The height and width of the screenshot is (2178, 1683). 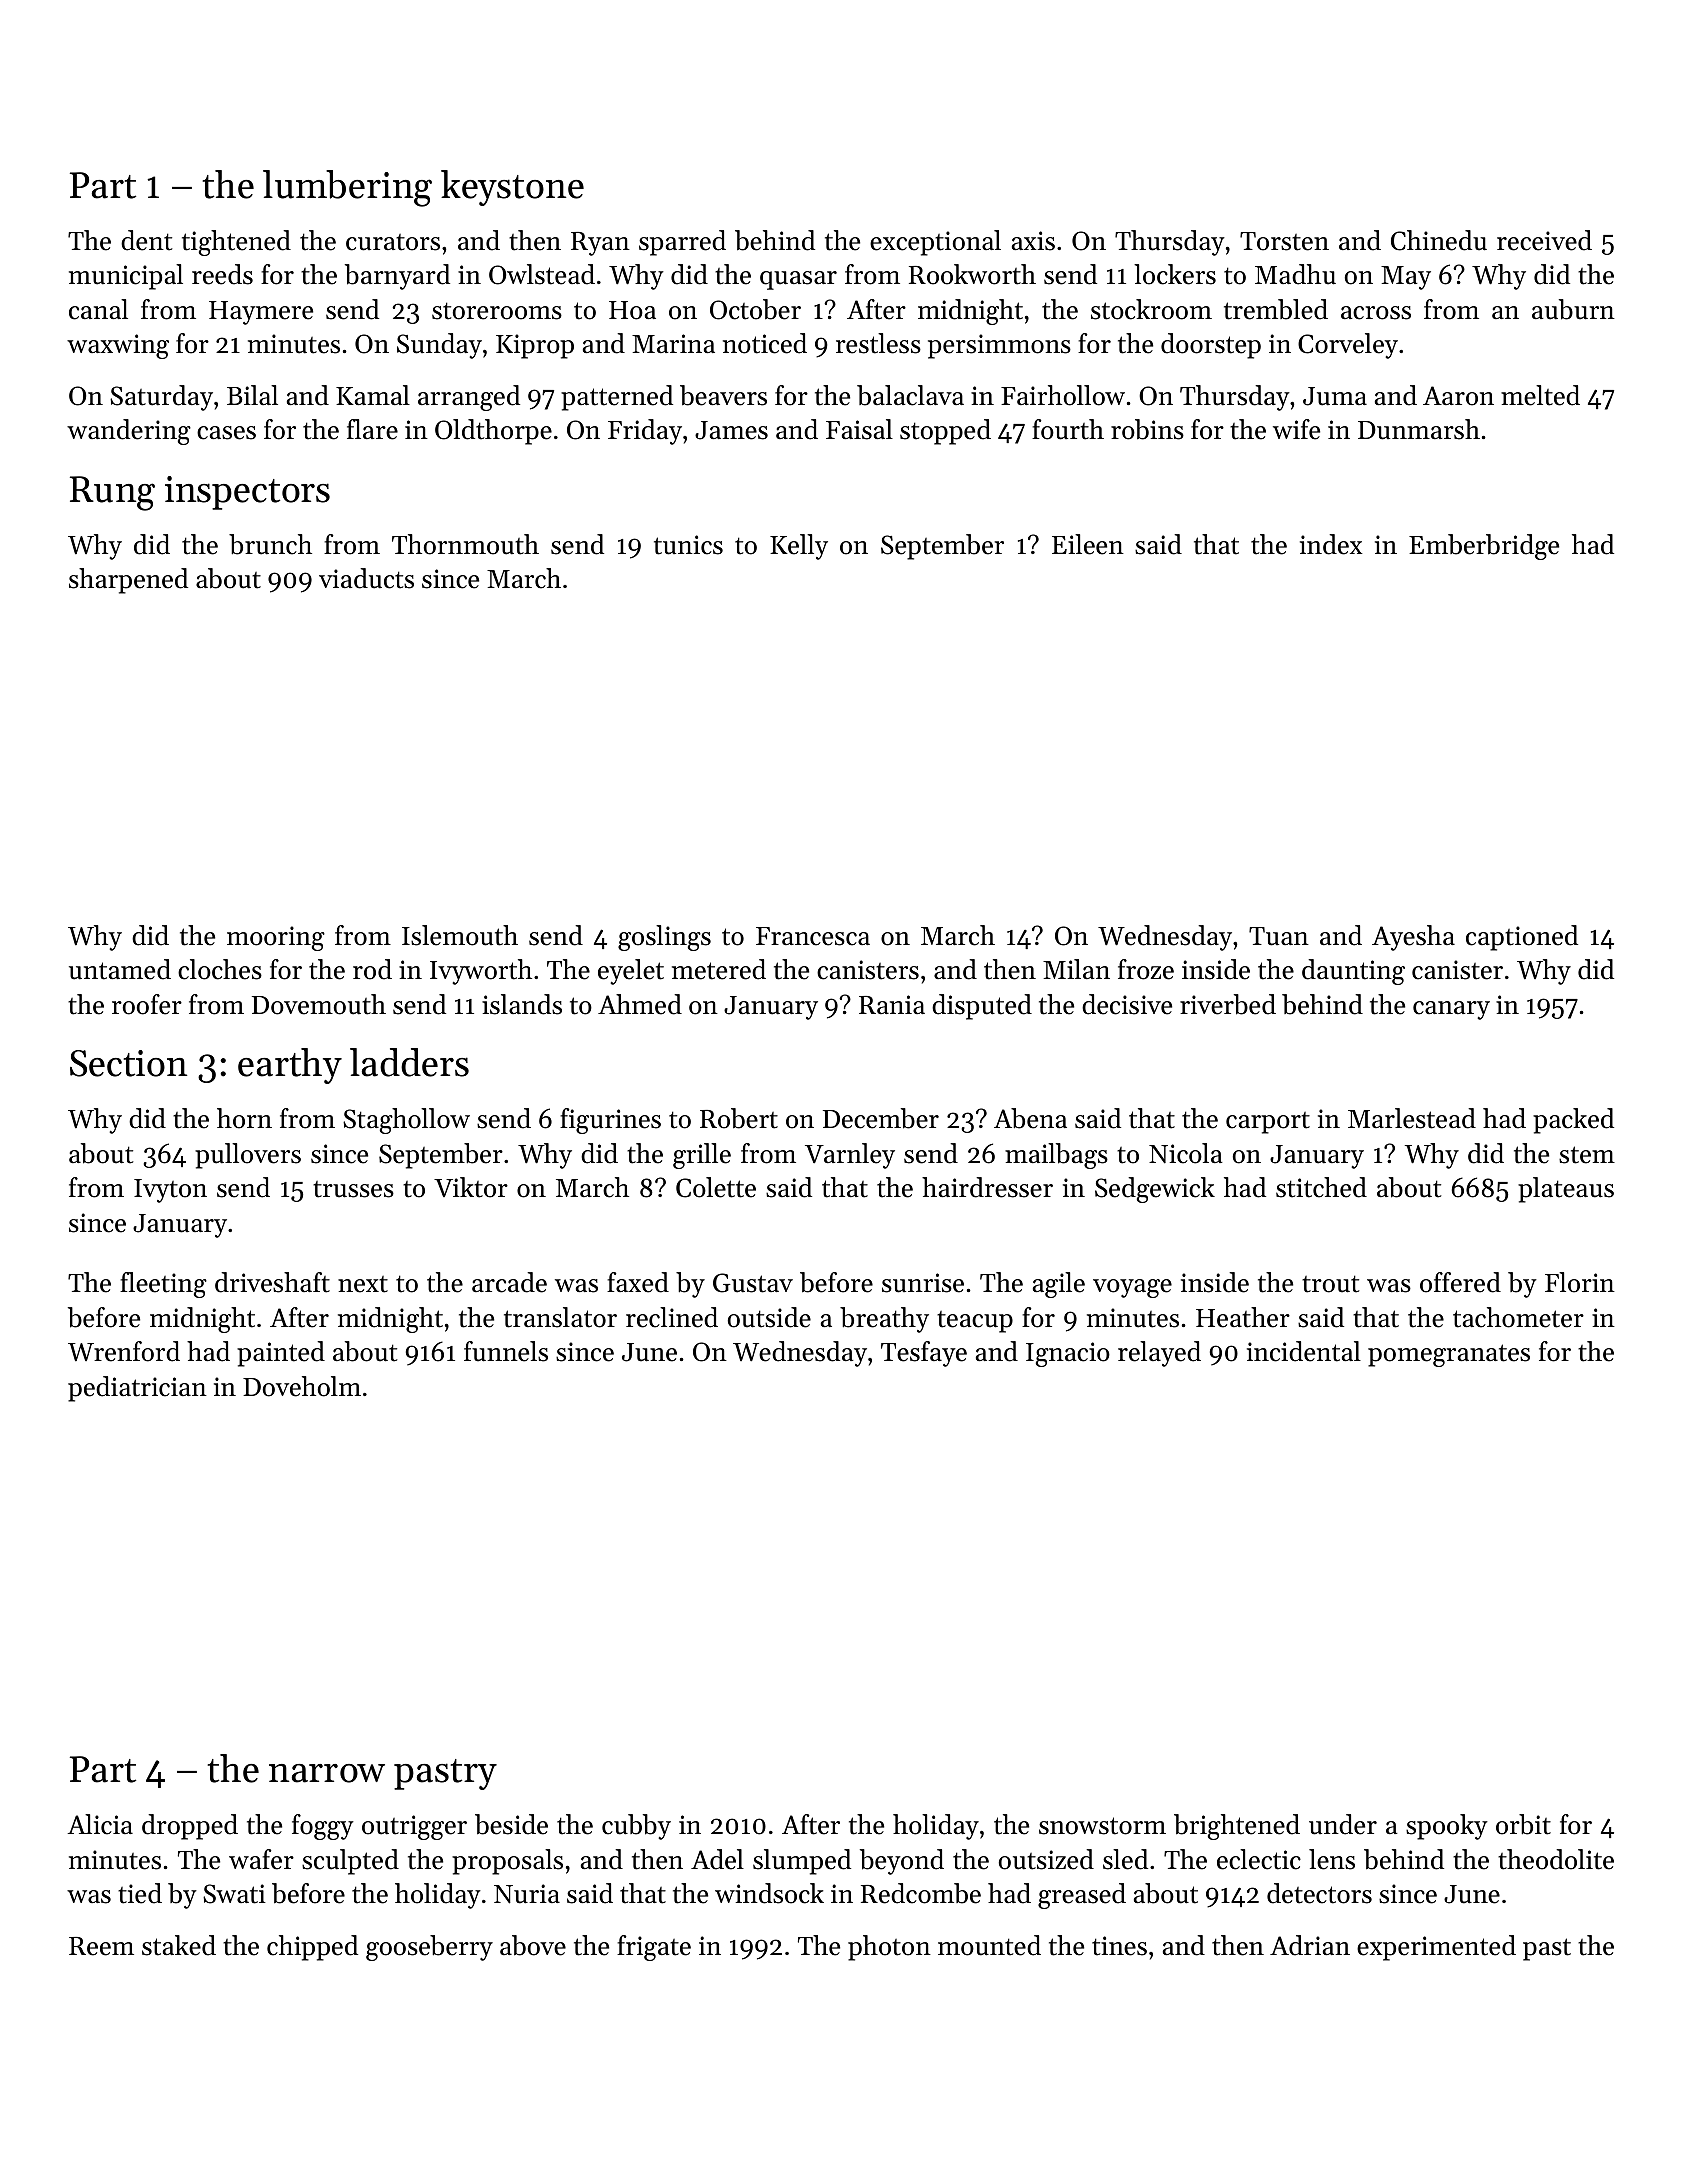 What do you see at coordinates (190, 1827) in the screenshot?
I see `dropped` at bounding box center [190, 1827].
